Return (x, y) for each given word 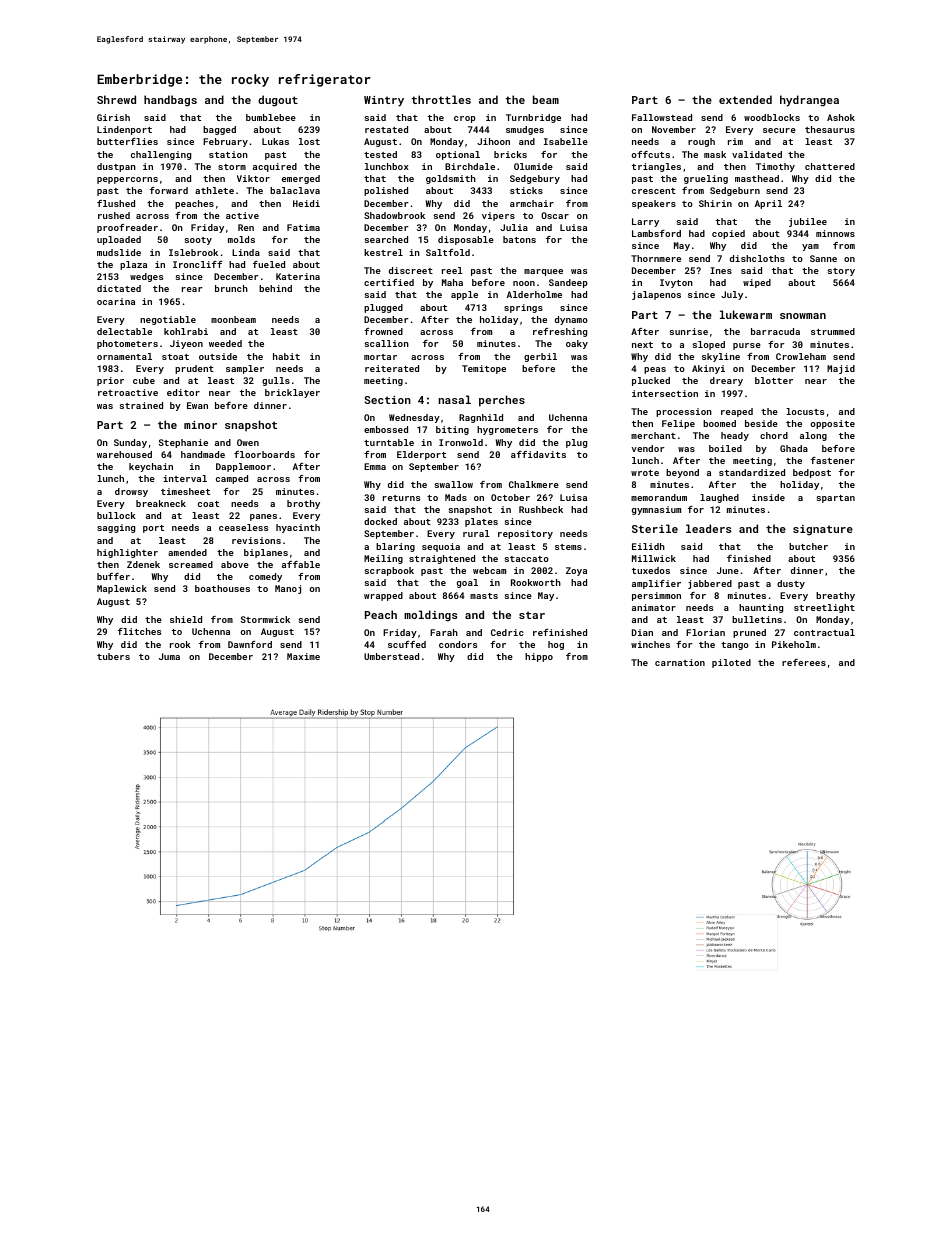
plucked (651, 381)
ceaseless (243, 527)
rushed (114, 215)
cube (144, 380)
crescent (654, 191)
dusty (791, 584)
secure (779, 130)
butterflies (127, 141)
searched (386, 239)
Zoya (576, 571)
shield (186, 619)
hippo (539, 657)
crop (465, 119)
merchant (653, 435)
